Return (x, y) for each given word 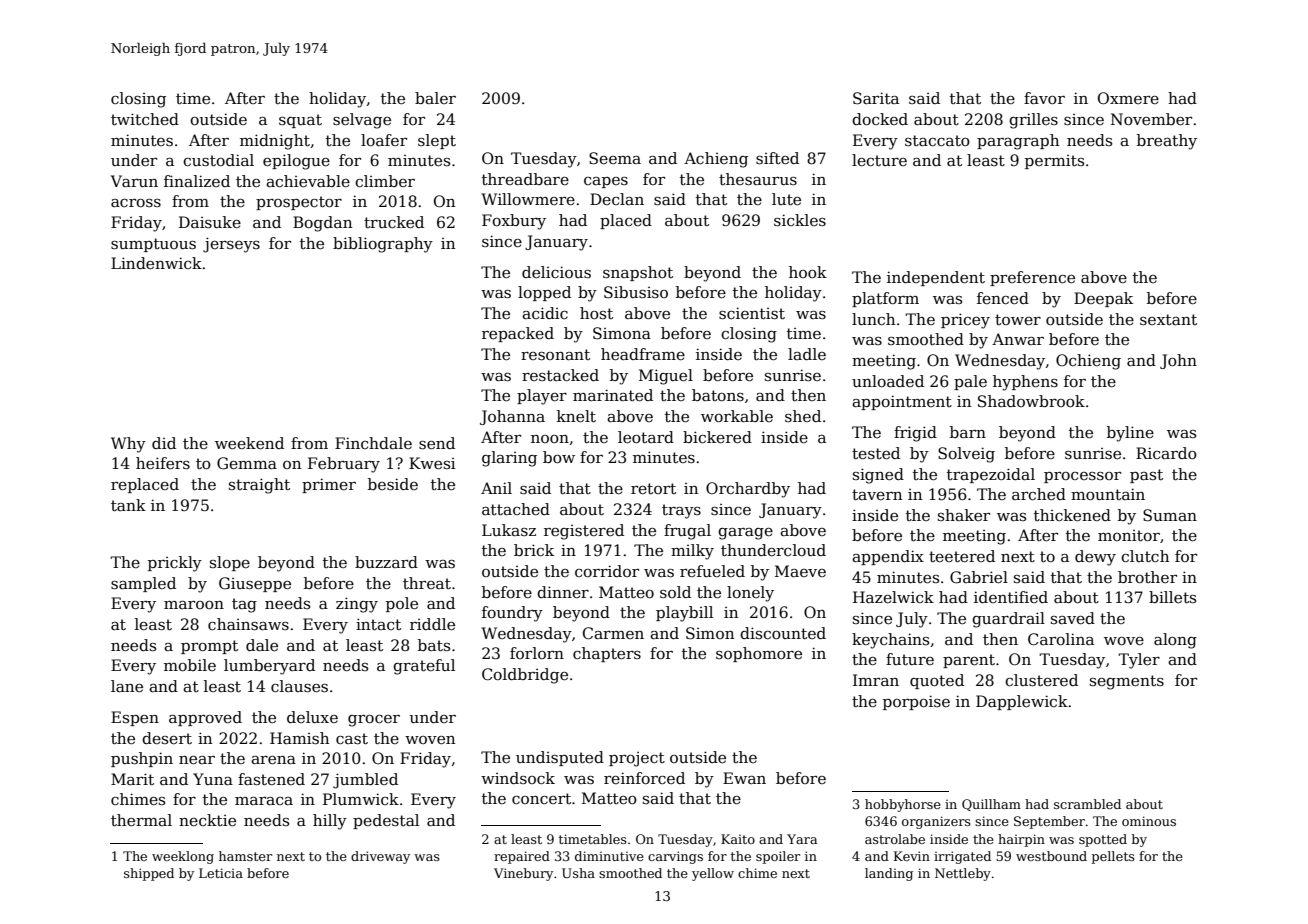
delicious (556, 272)
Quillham (991, 805)
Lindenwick (156, 263)
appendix (888, 557)
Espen (135, 718)
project (637, 759)
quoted (937, 681)
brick (534, 550)
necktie (207, 820)
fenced (1003, 298)
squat (300, 121)
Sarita (876, 98)
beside (393, 484)
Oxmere (1128, 98)
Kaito (738, 839)
